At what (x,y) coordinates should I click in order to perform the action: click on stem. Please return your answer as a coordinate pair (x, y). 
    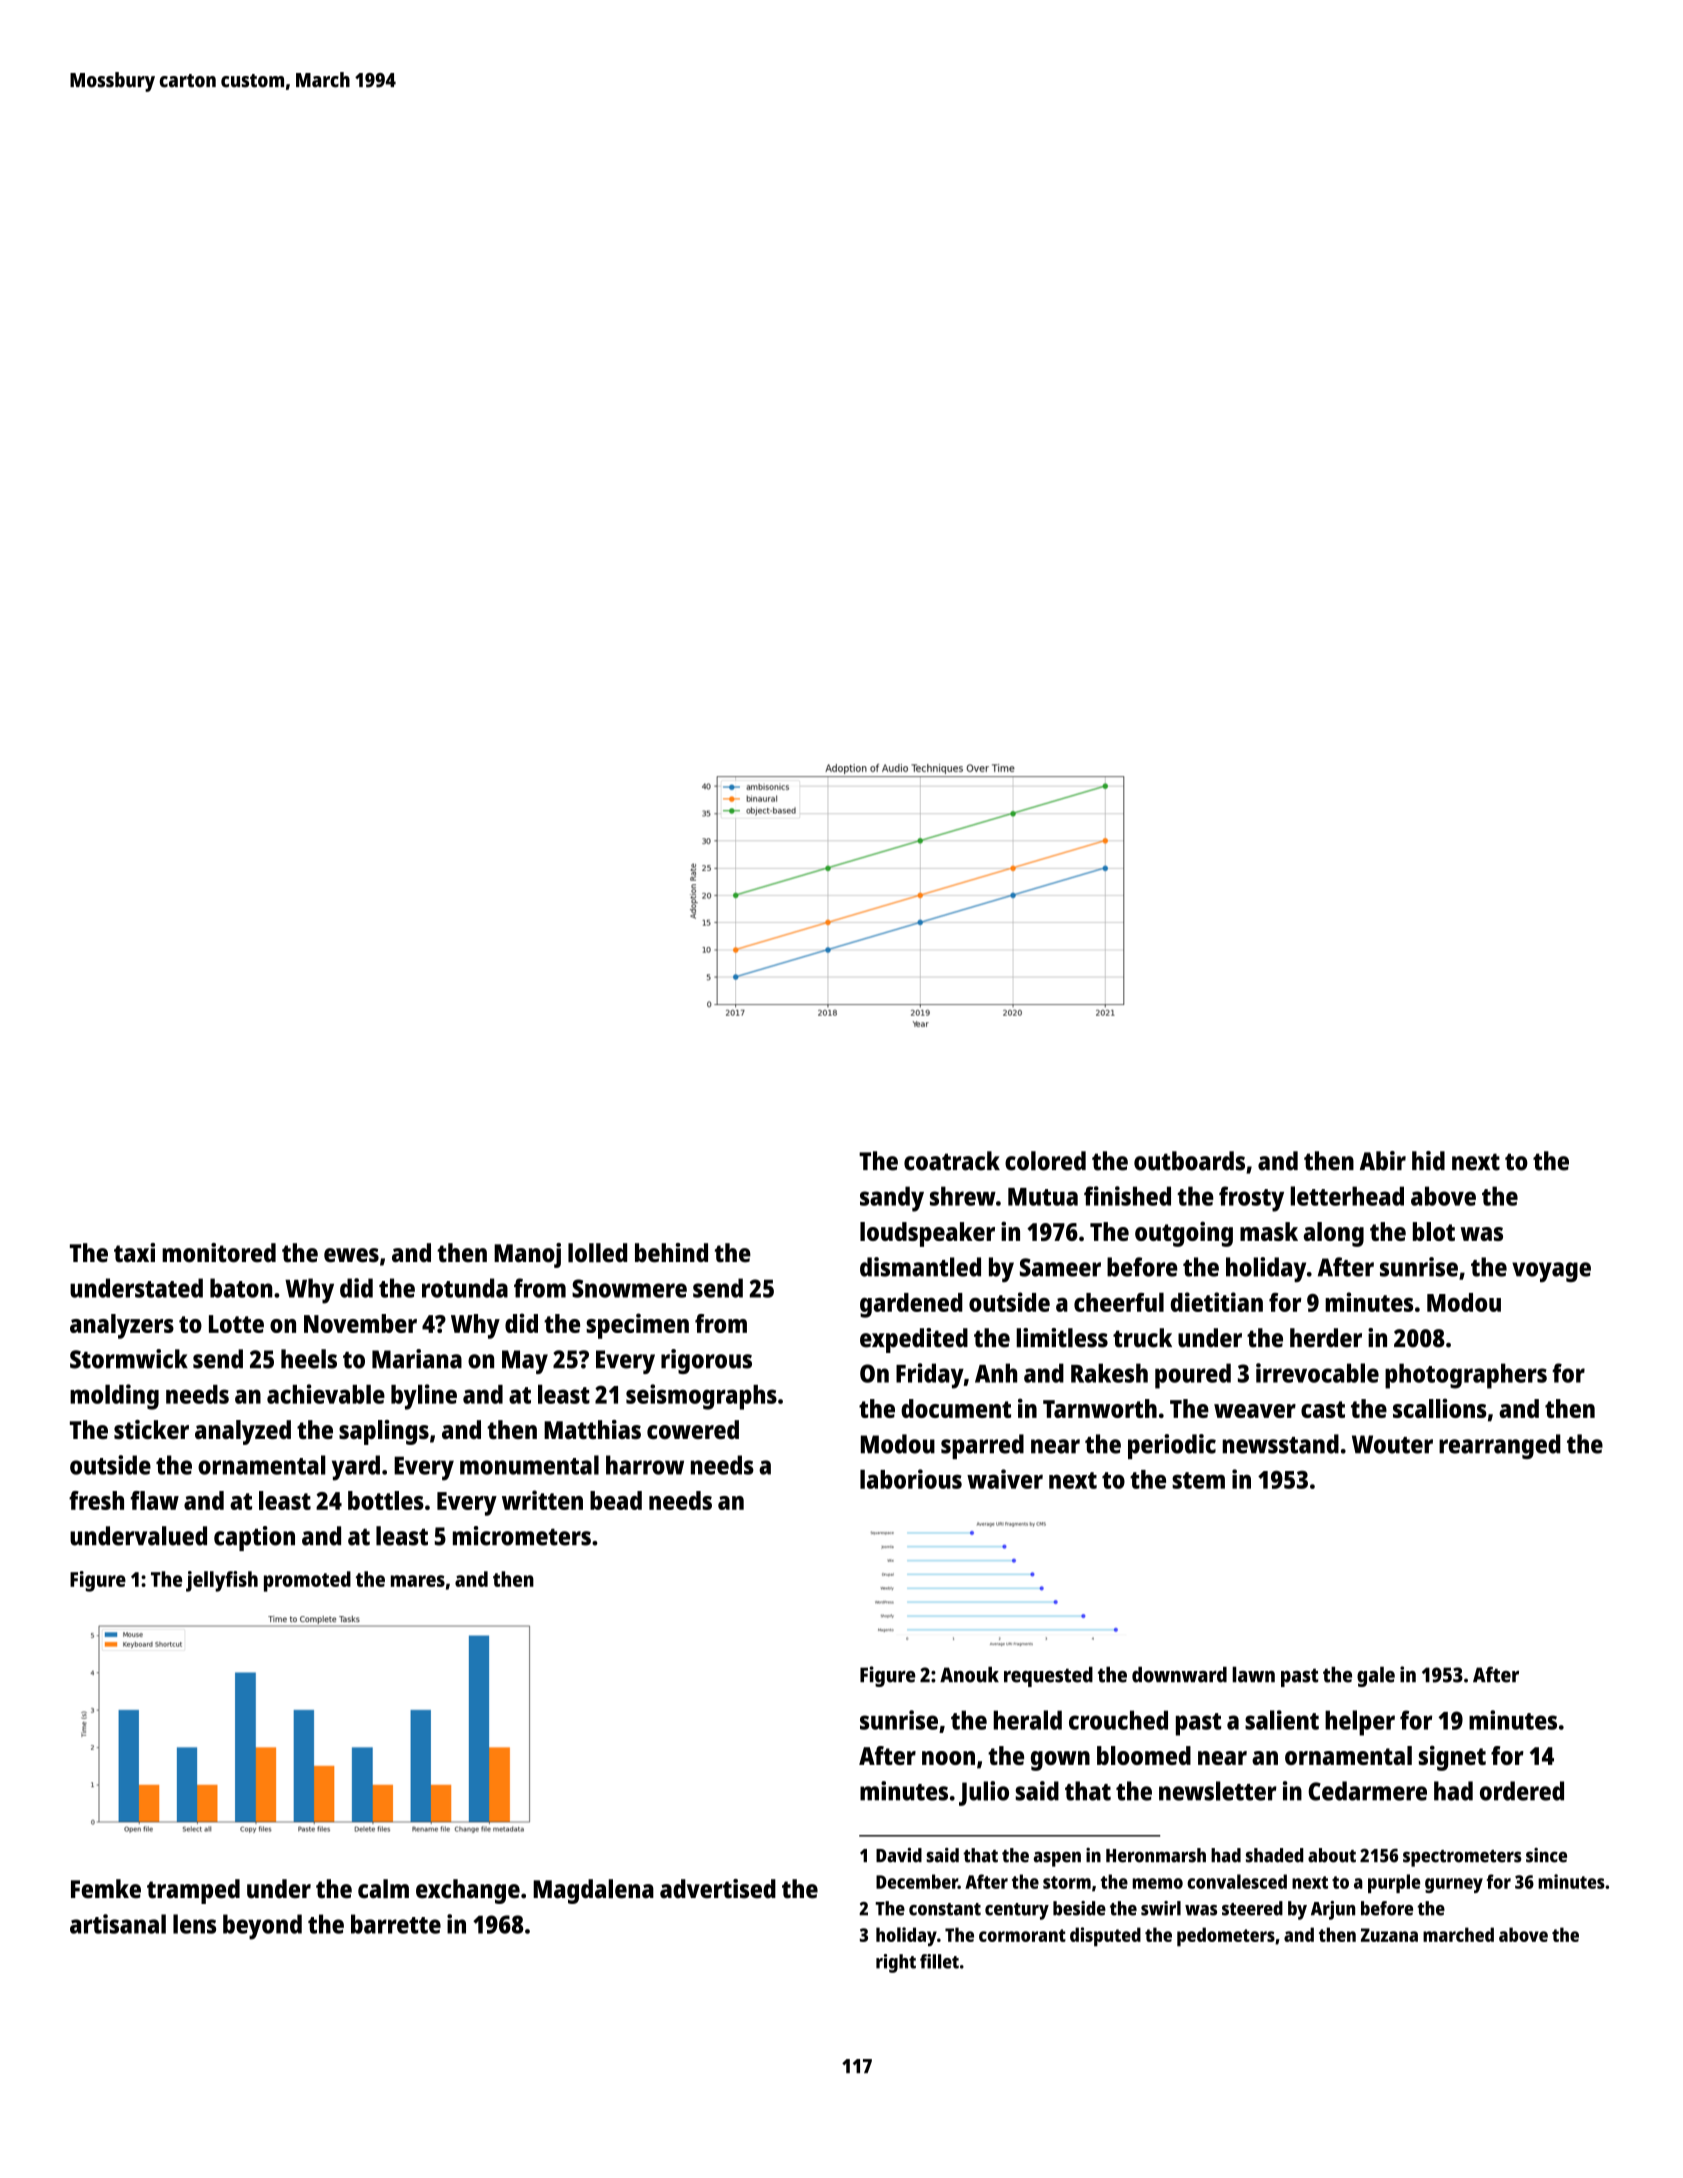
    Looking at the image, I should click on (1198, 1480).
